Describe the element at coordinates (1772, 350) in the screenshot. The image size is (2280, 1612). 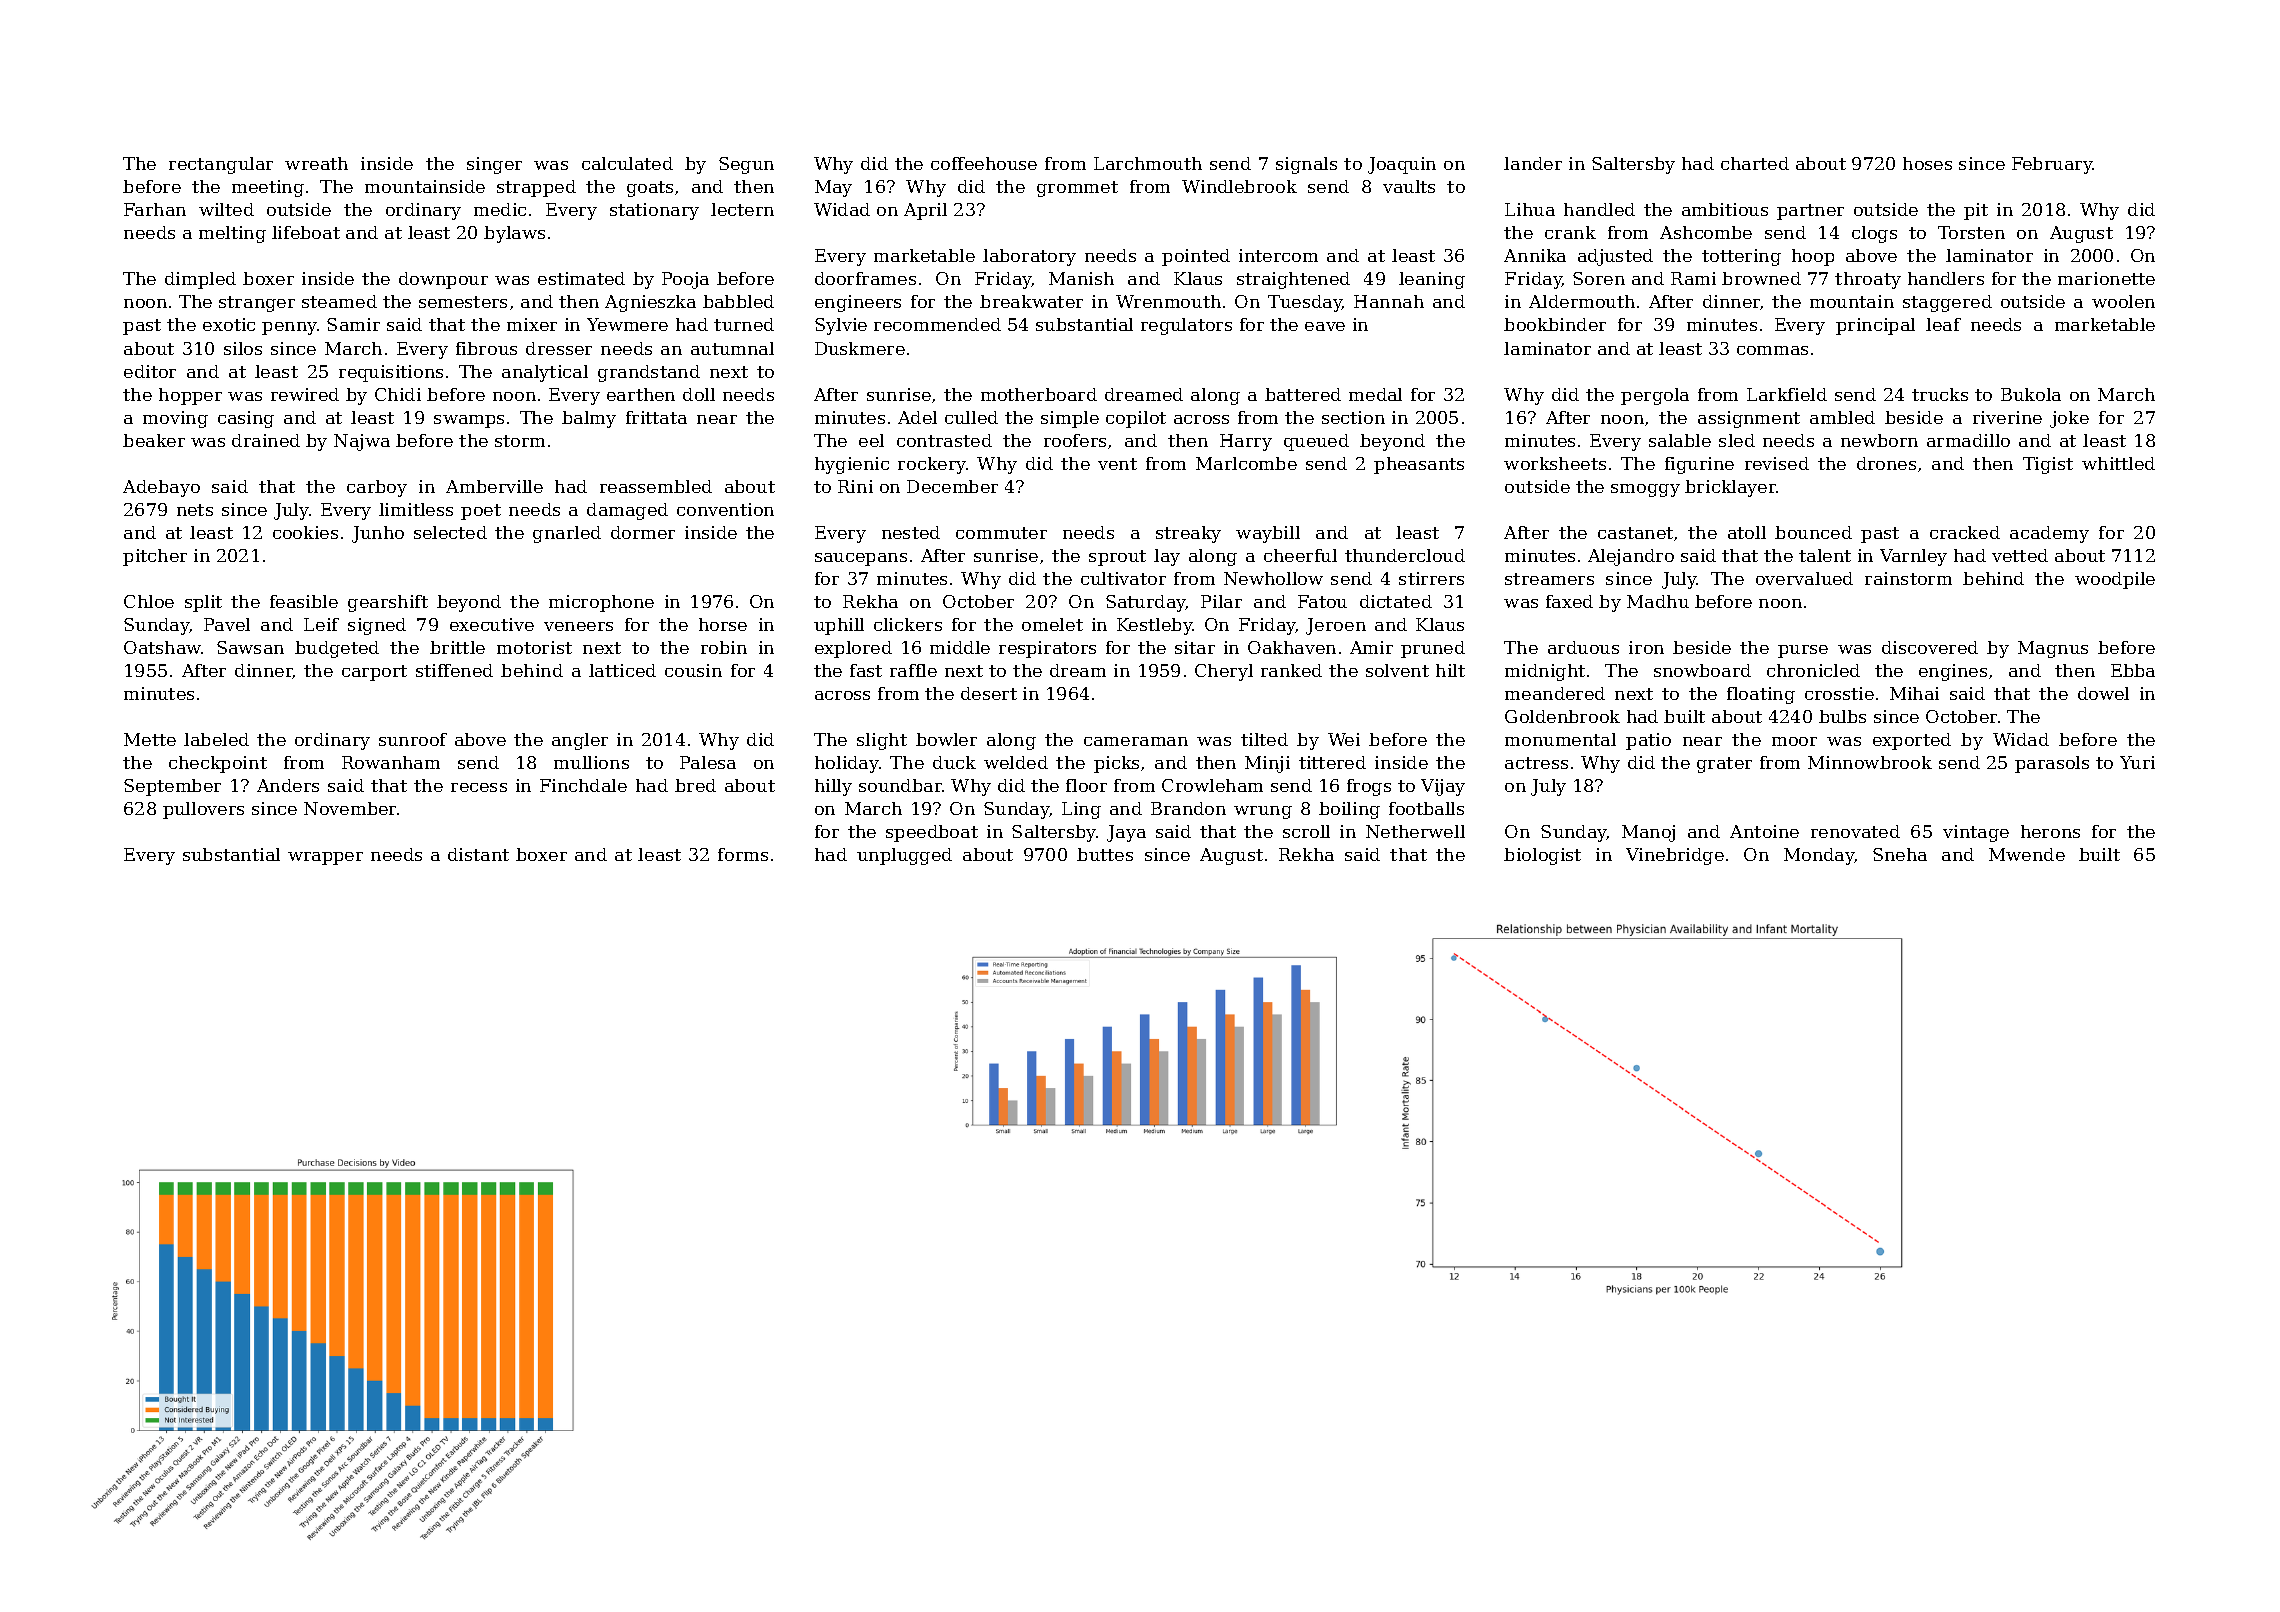
I see `commas` at that location.
